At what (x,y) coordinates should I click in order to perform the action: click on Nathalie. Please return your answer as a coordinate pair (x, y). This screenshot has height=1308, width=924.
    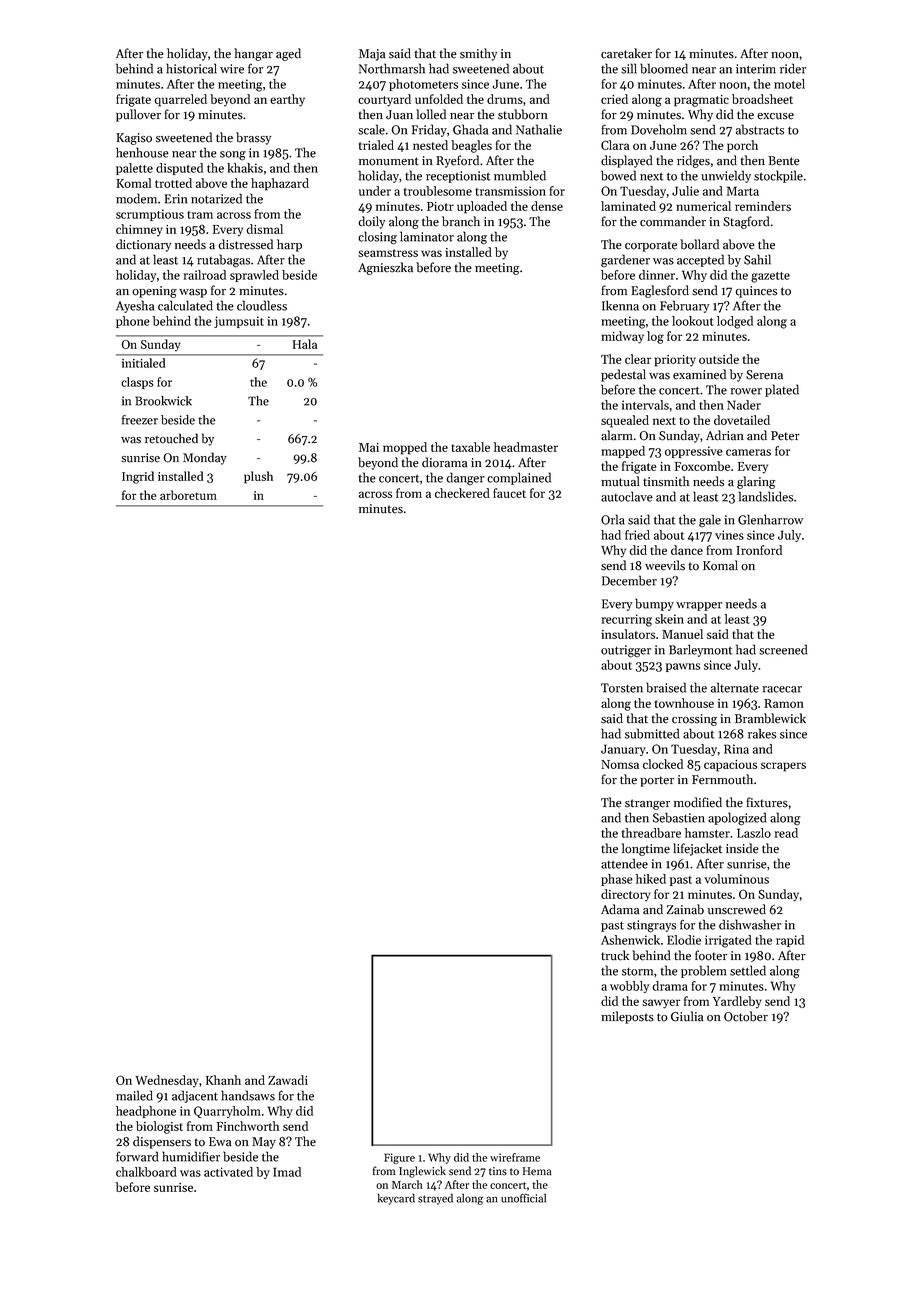
    Looking at the image, I should click on (539, 129).
